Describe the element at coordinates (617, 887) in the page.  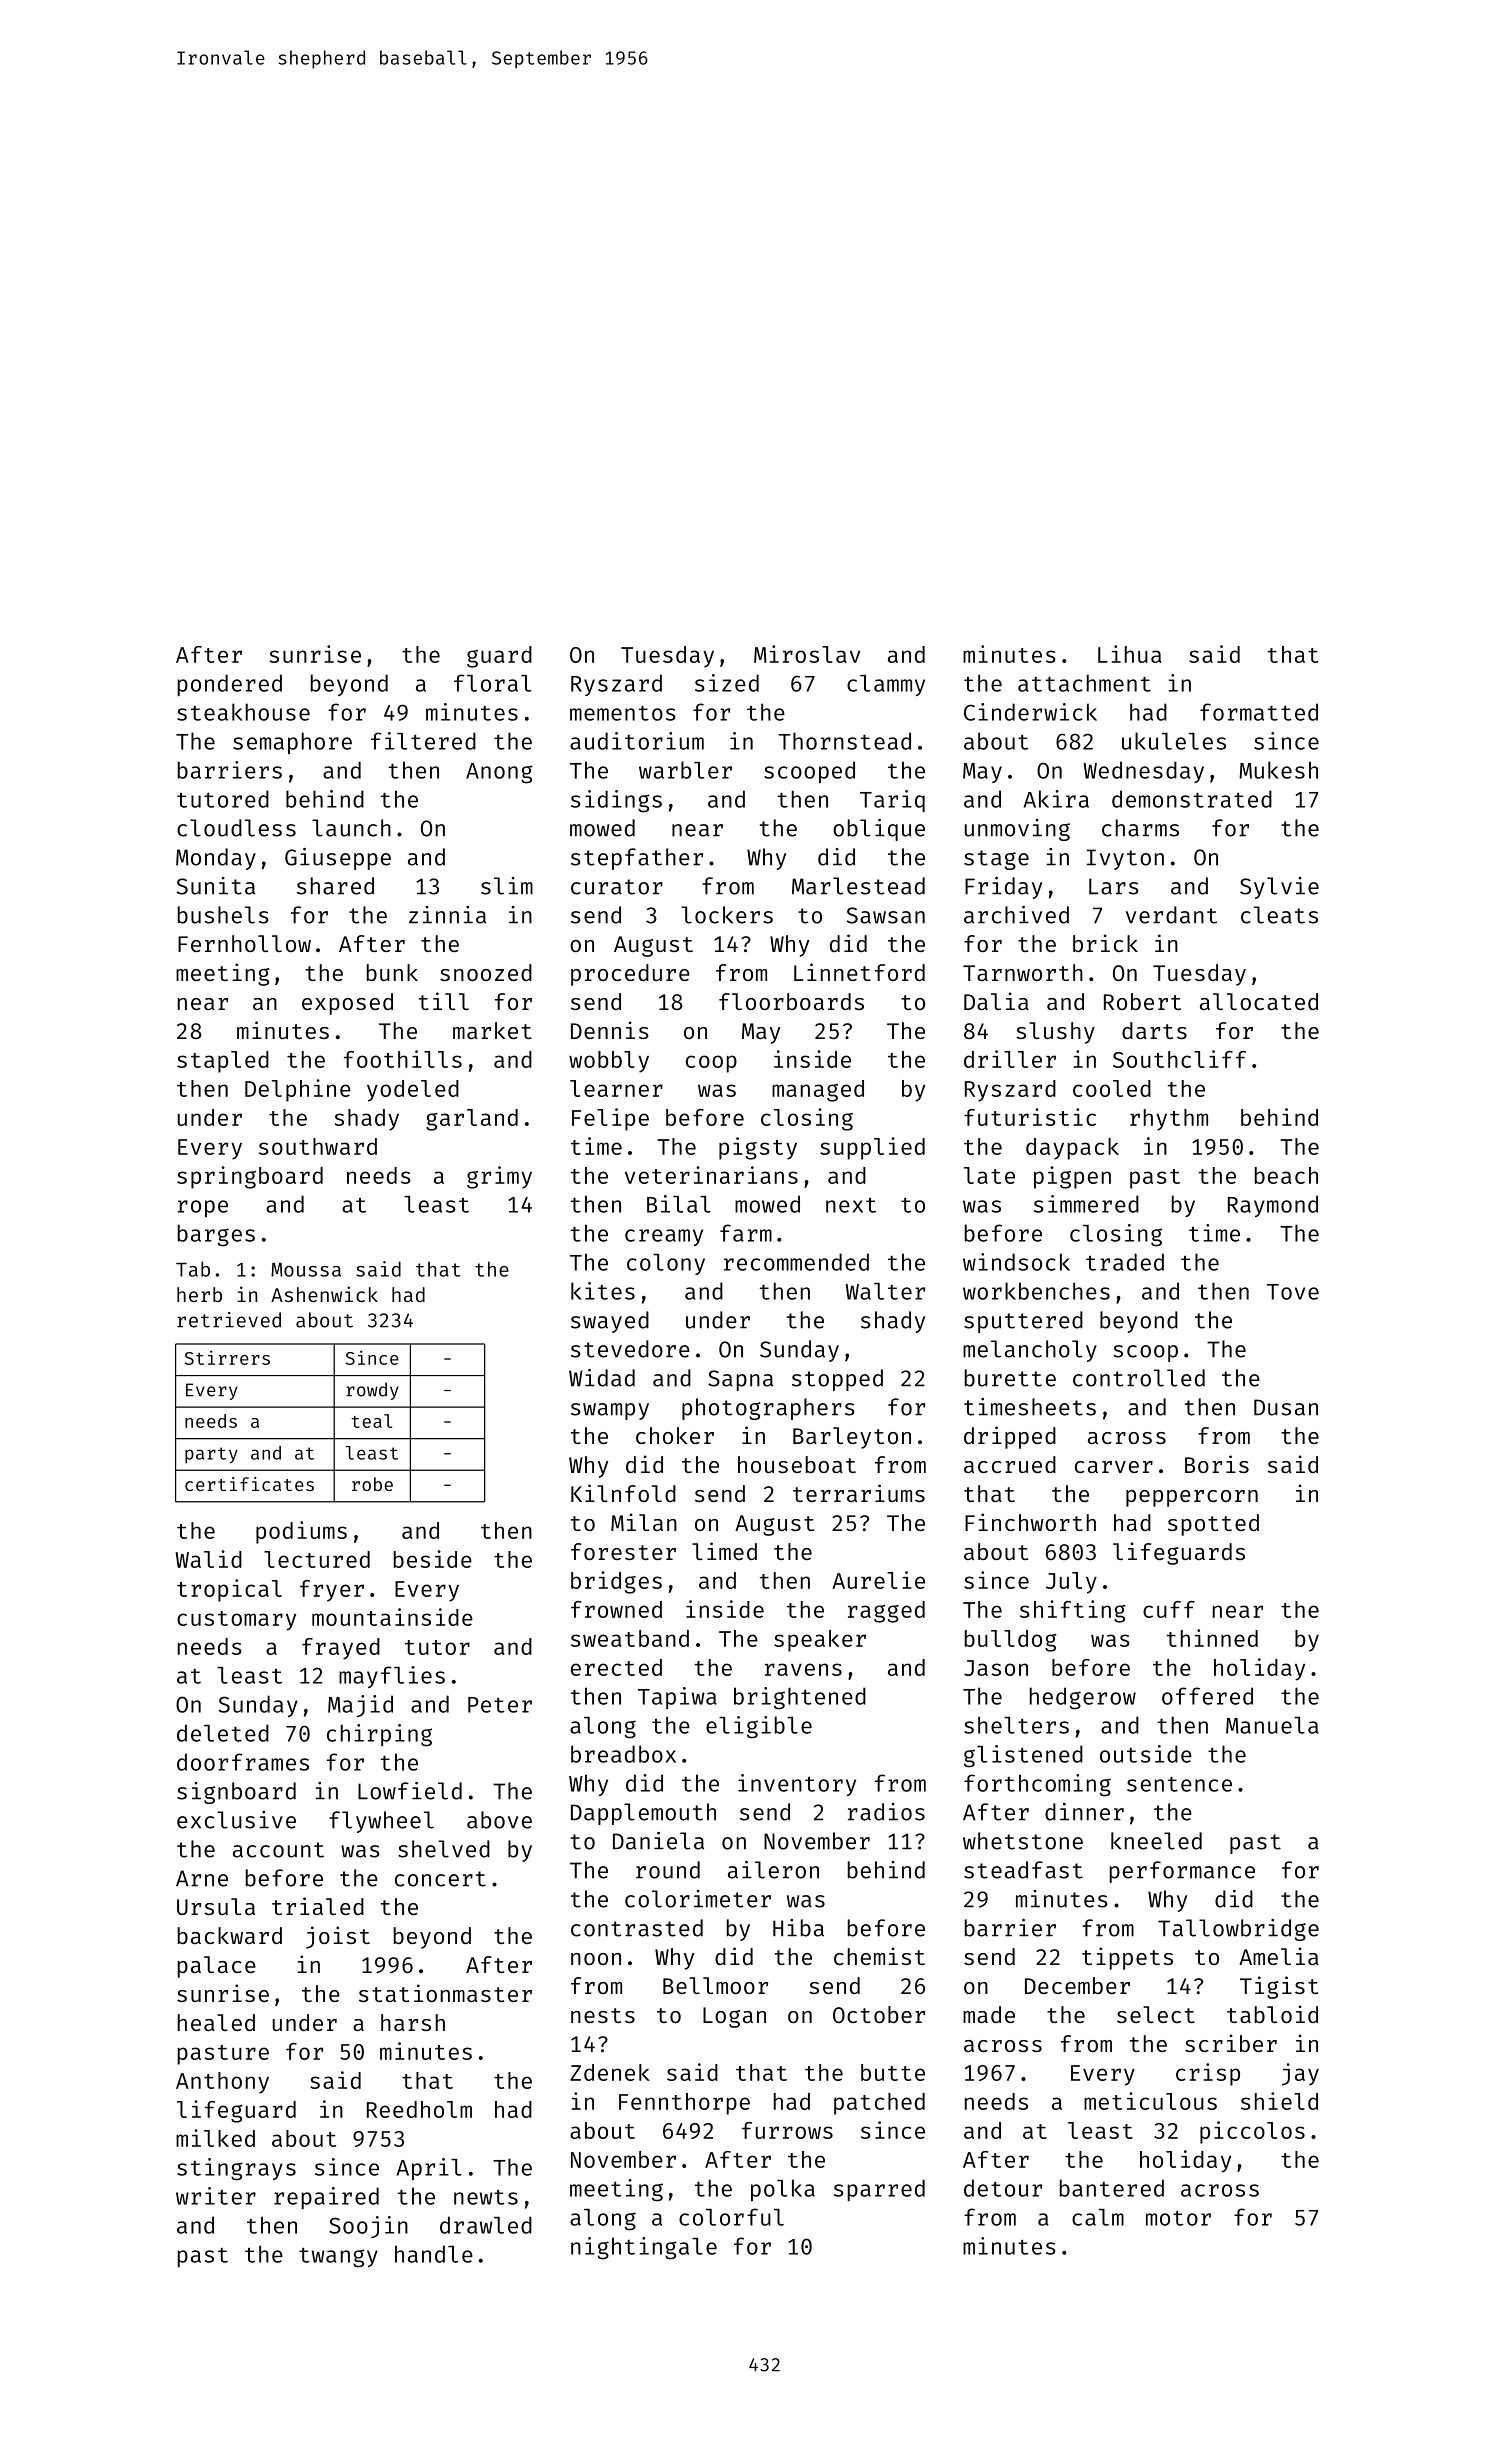
I see `curator` at that location.
